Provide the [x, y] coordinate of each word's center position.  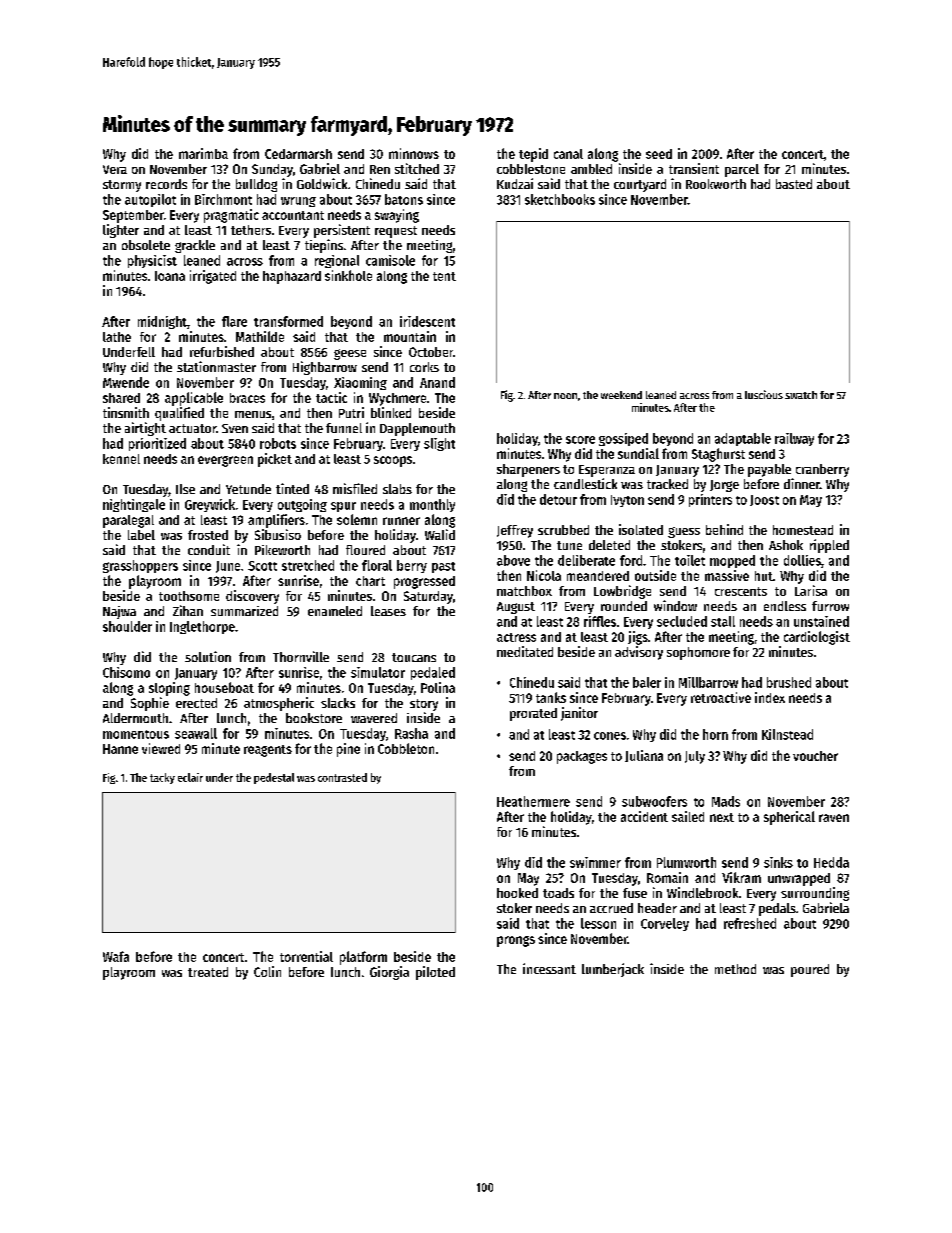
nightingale [134, 505]
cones [610, 736]
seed [659, 154]
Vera [115, 169]
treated [208, 972]
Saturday [428, 597]
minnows [414, 153]
